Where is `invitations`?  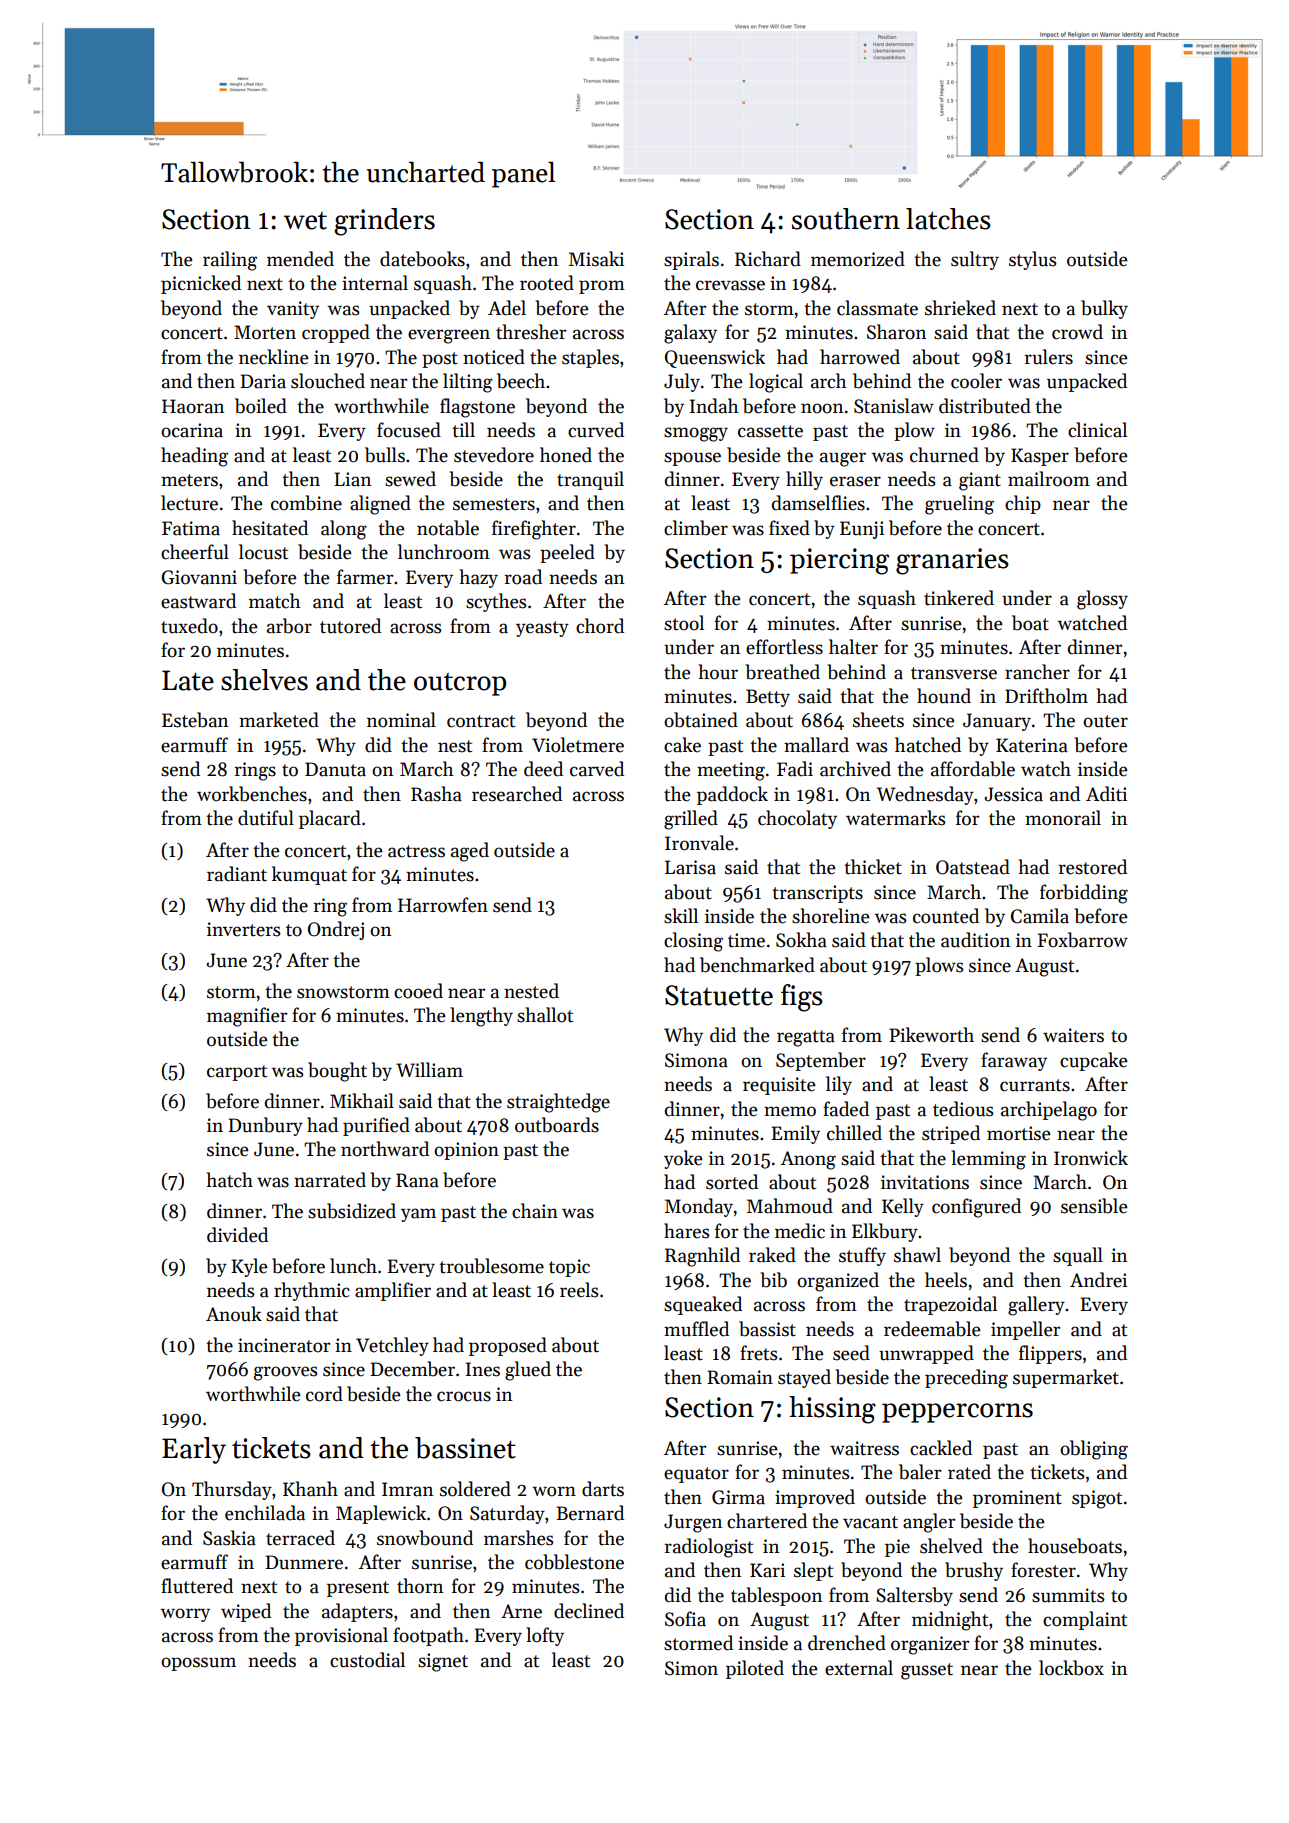 invitations is located at coordinates (925, 1182).
